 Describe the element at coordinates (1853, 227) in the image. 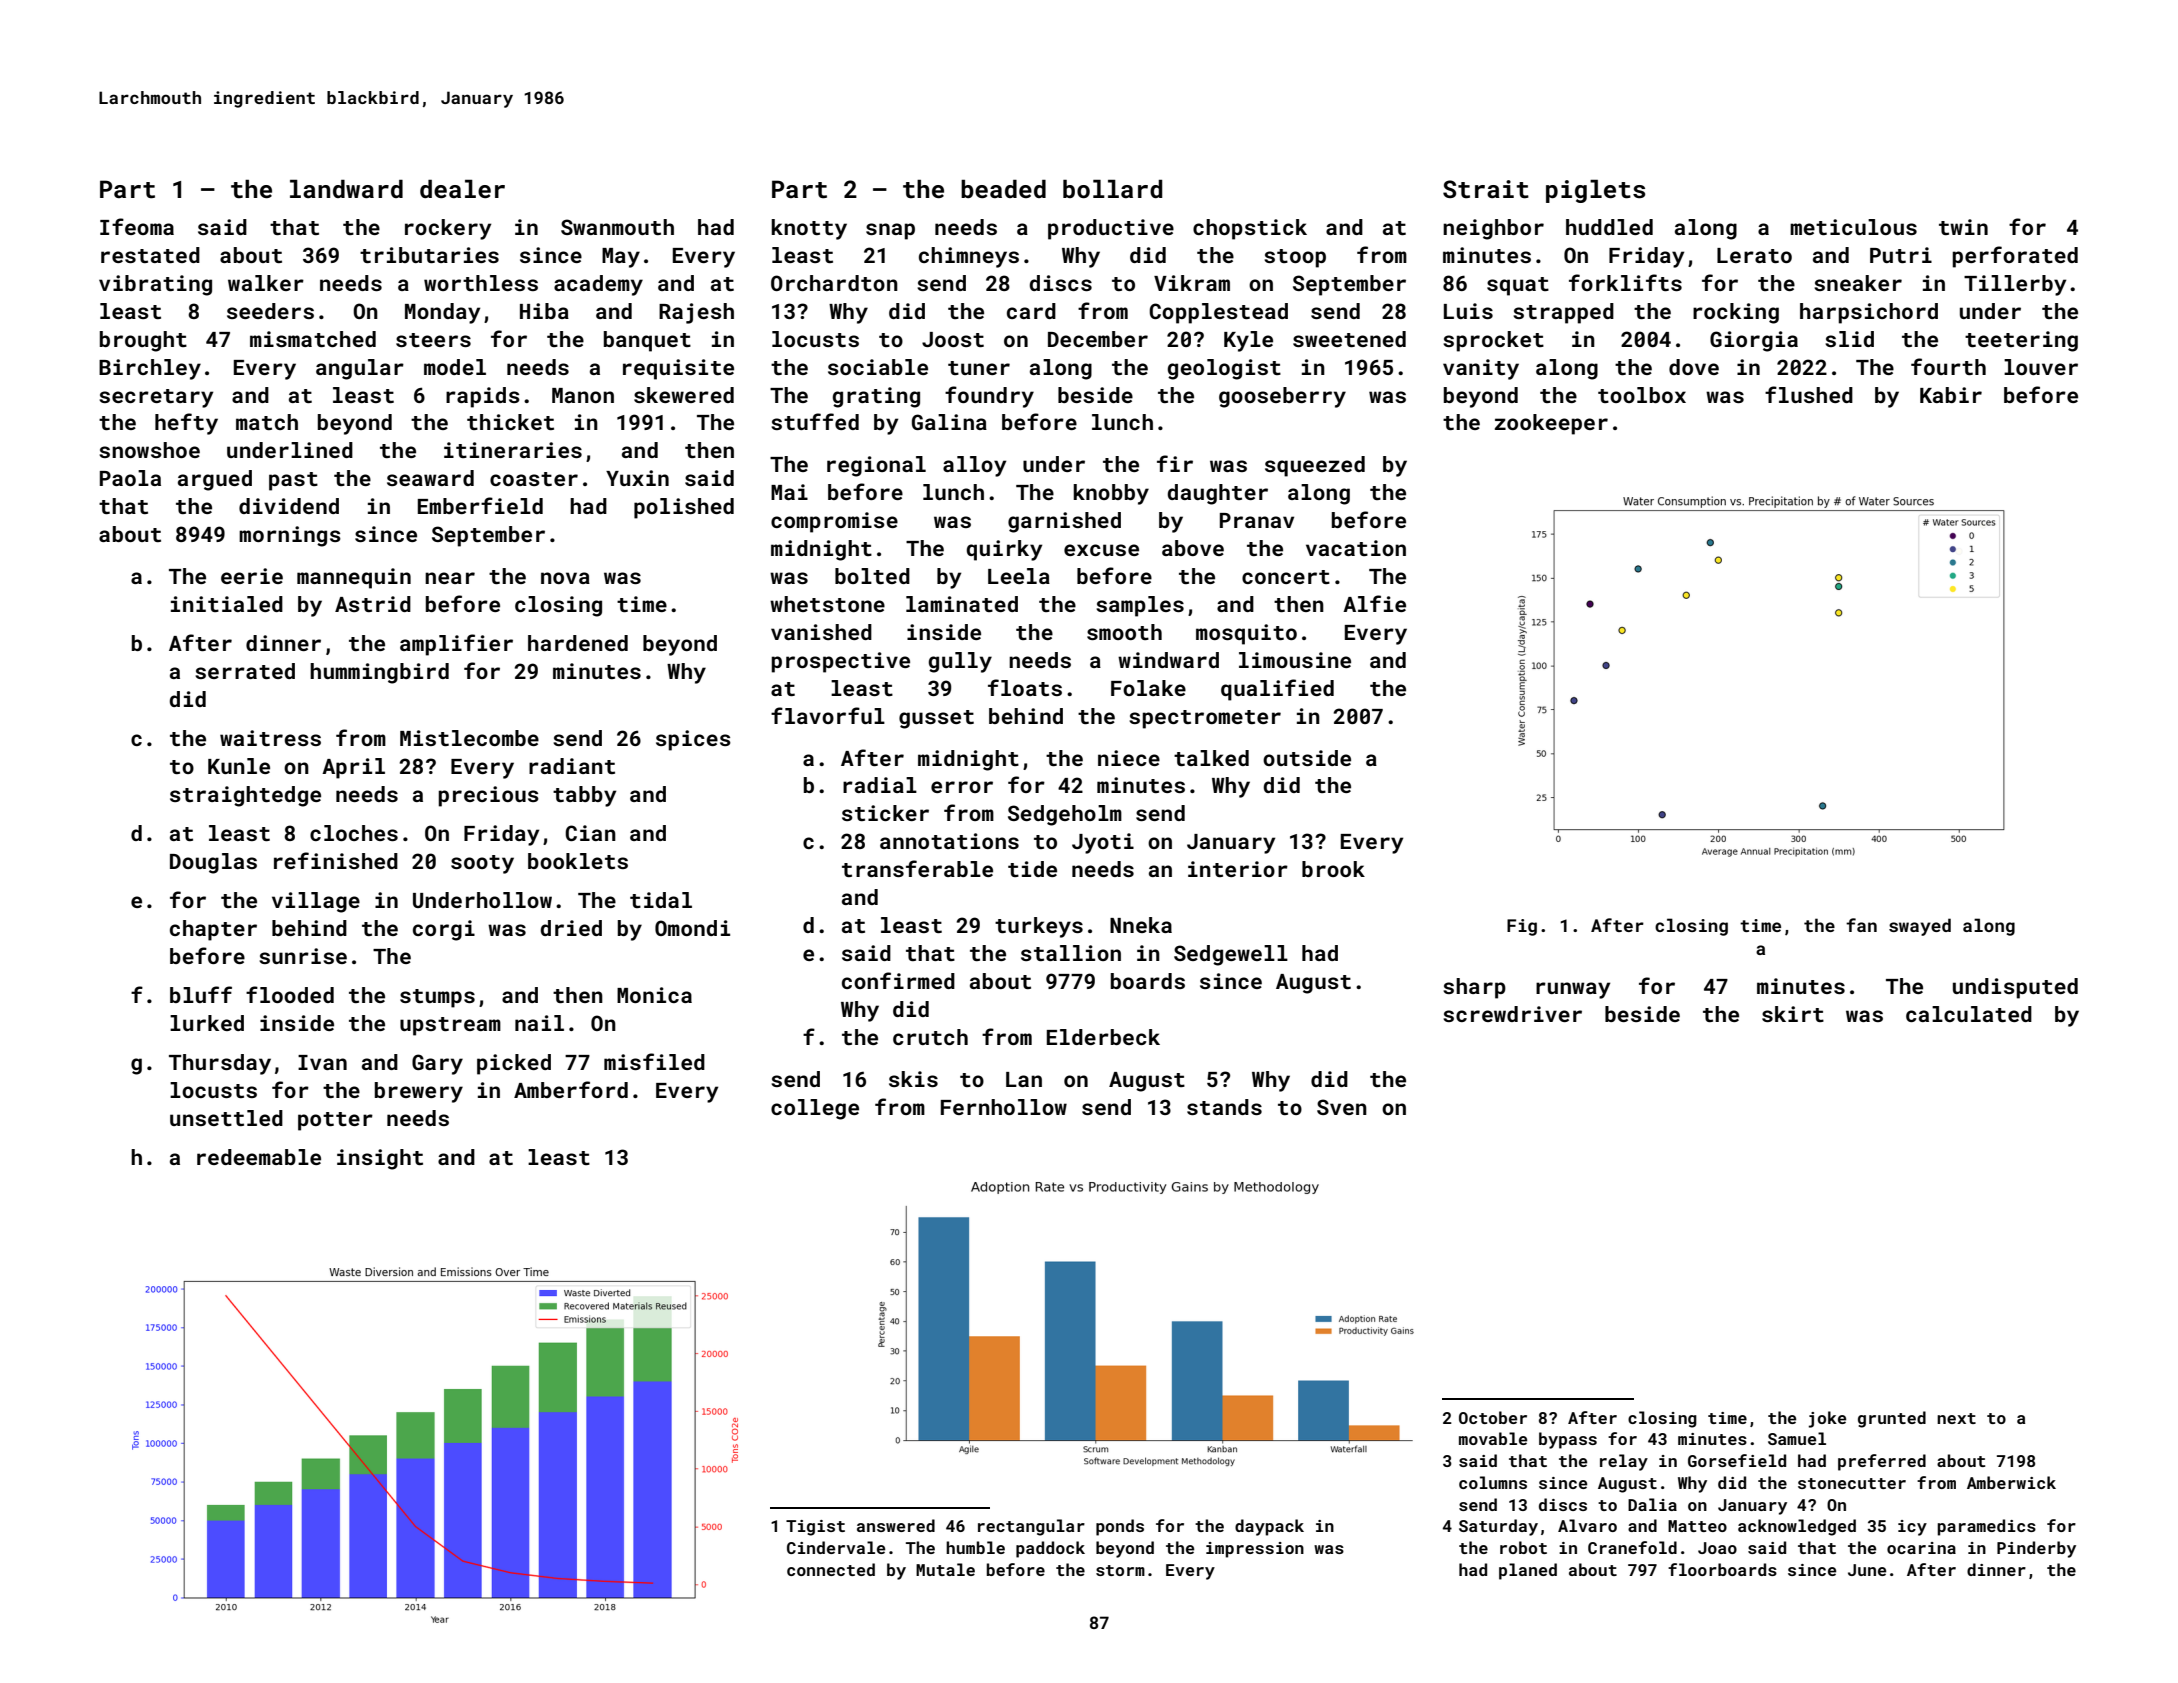

I see `meticulous` at that location.
